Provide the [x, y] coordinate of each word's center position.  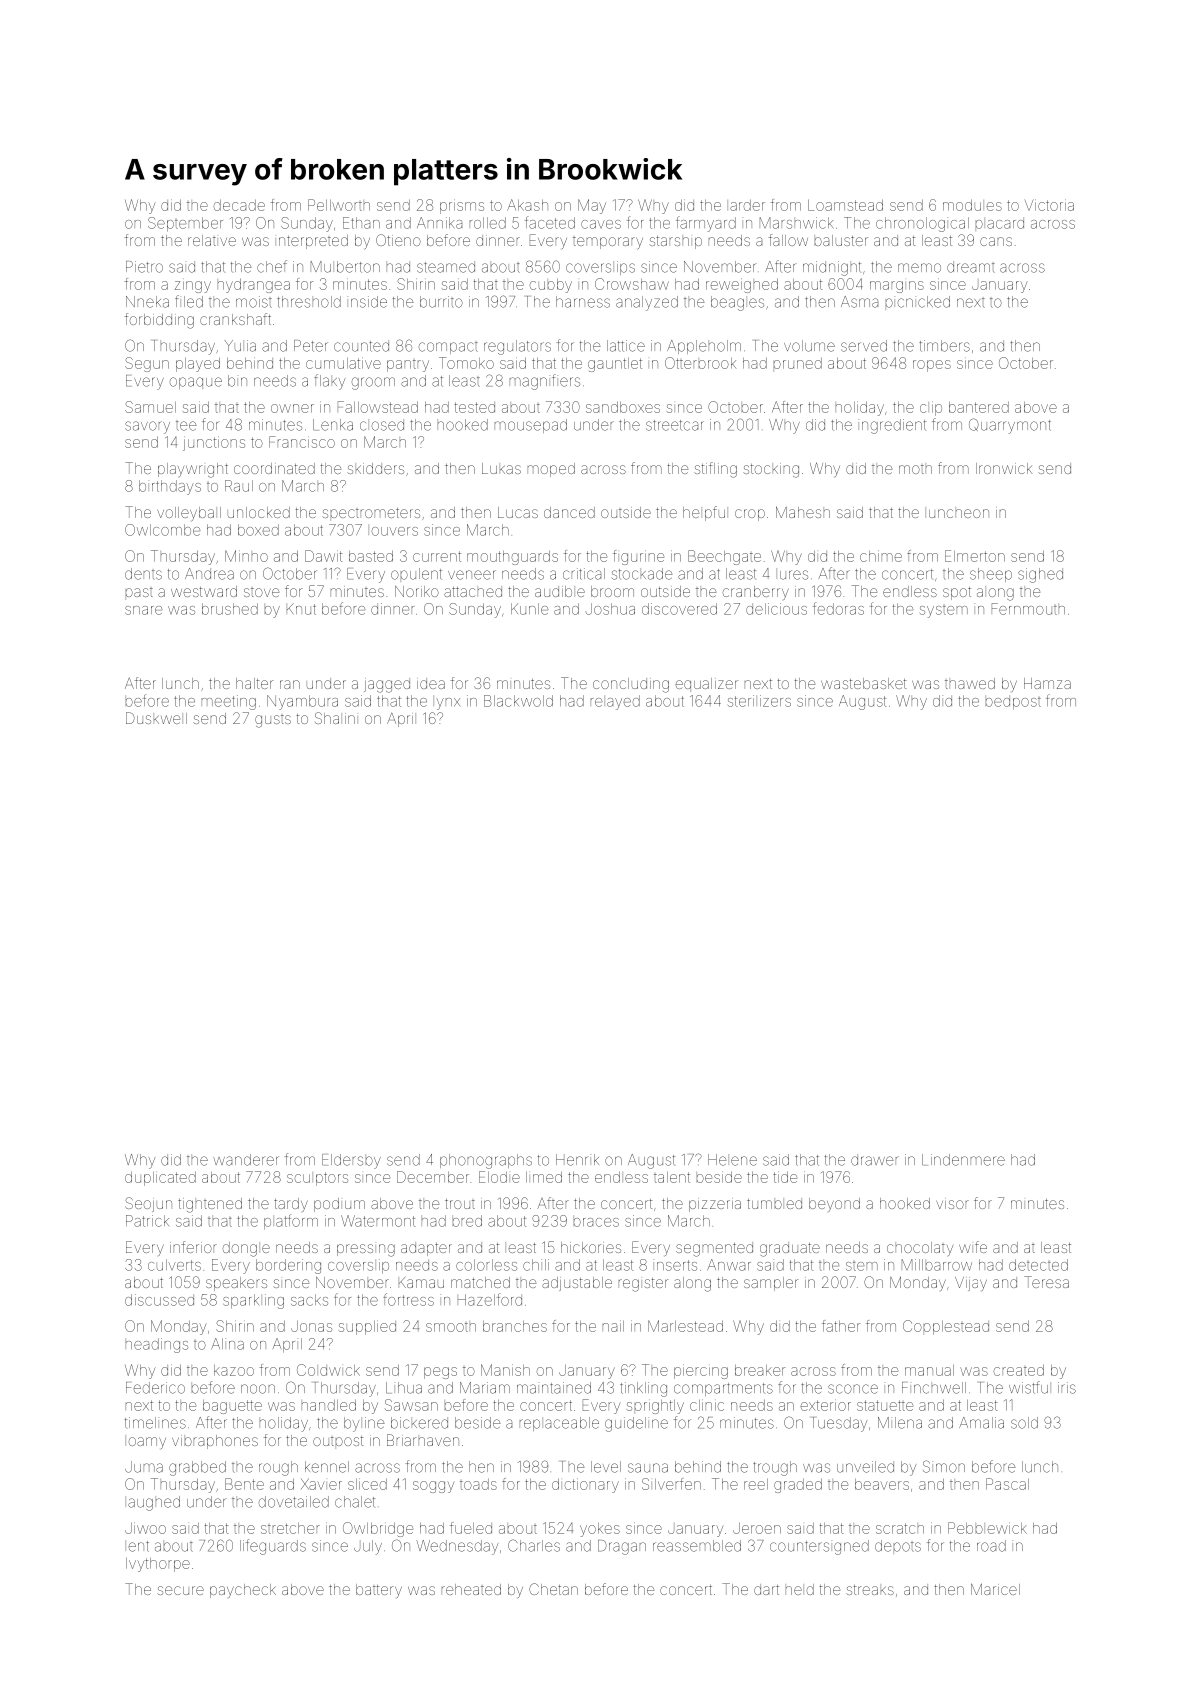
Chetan [553, 1589]
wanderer [246, 1160]
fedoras [838, 608]
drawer [875, 1160]
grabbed [197, 1468]
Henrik [577, 1160]
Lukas [501, 468]
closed [382, 425]
